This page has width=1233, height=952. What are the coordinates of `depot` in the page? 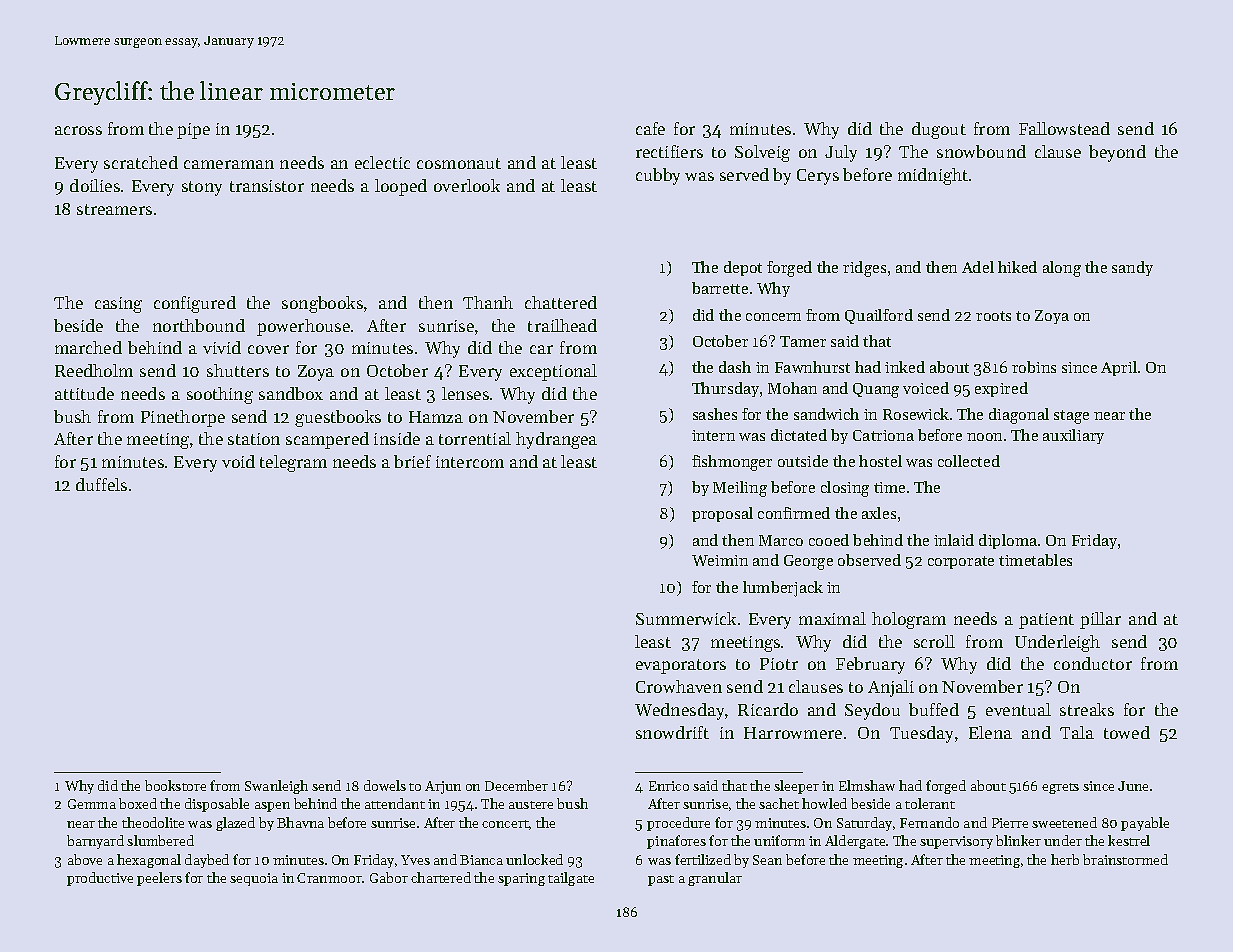 It's located at (743, 268).
